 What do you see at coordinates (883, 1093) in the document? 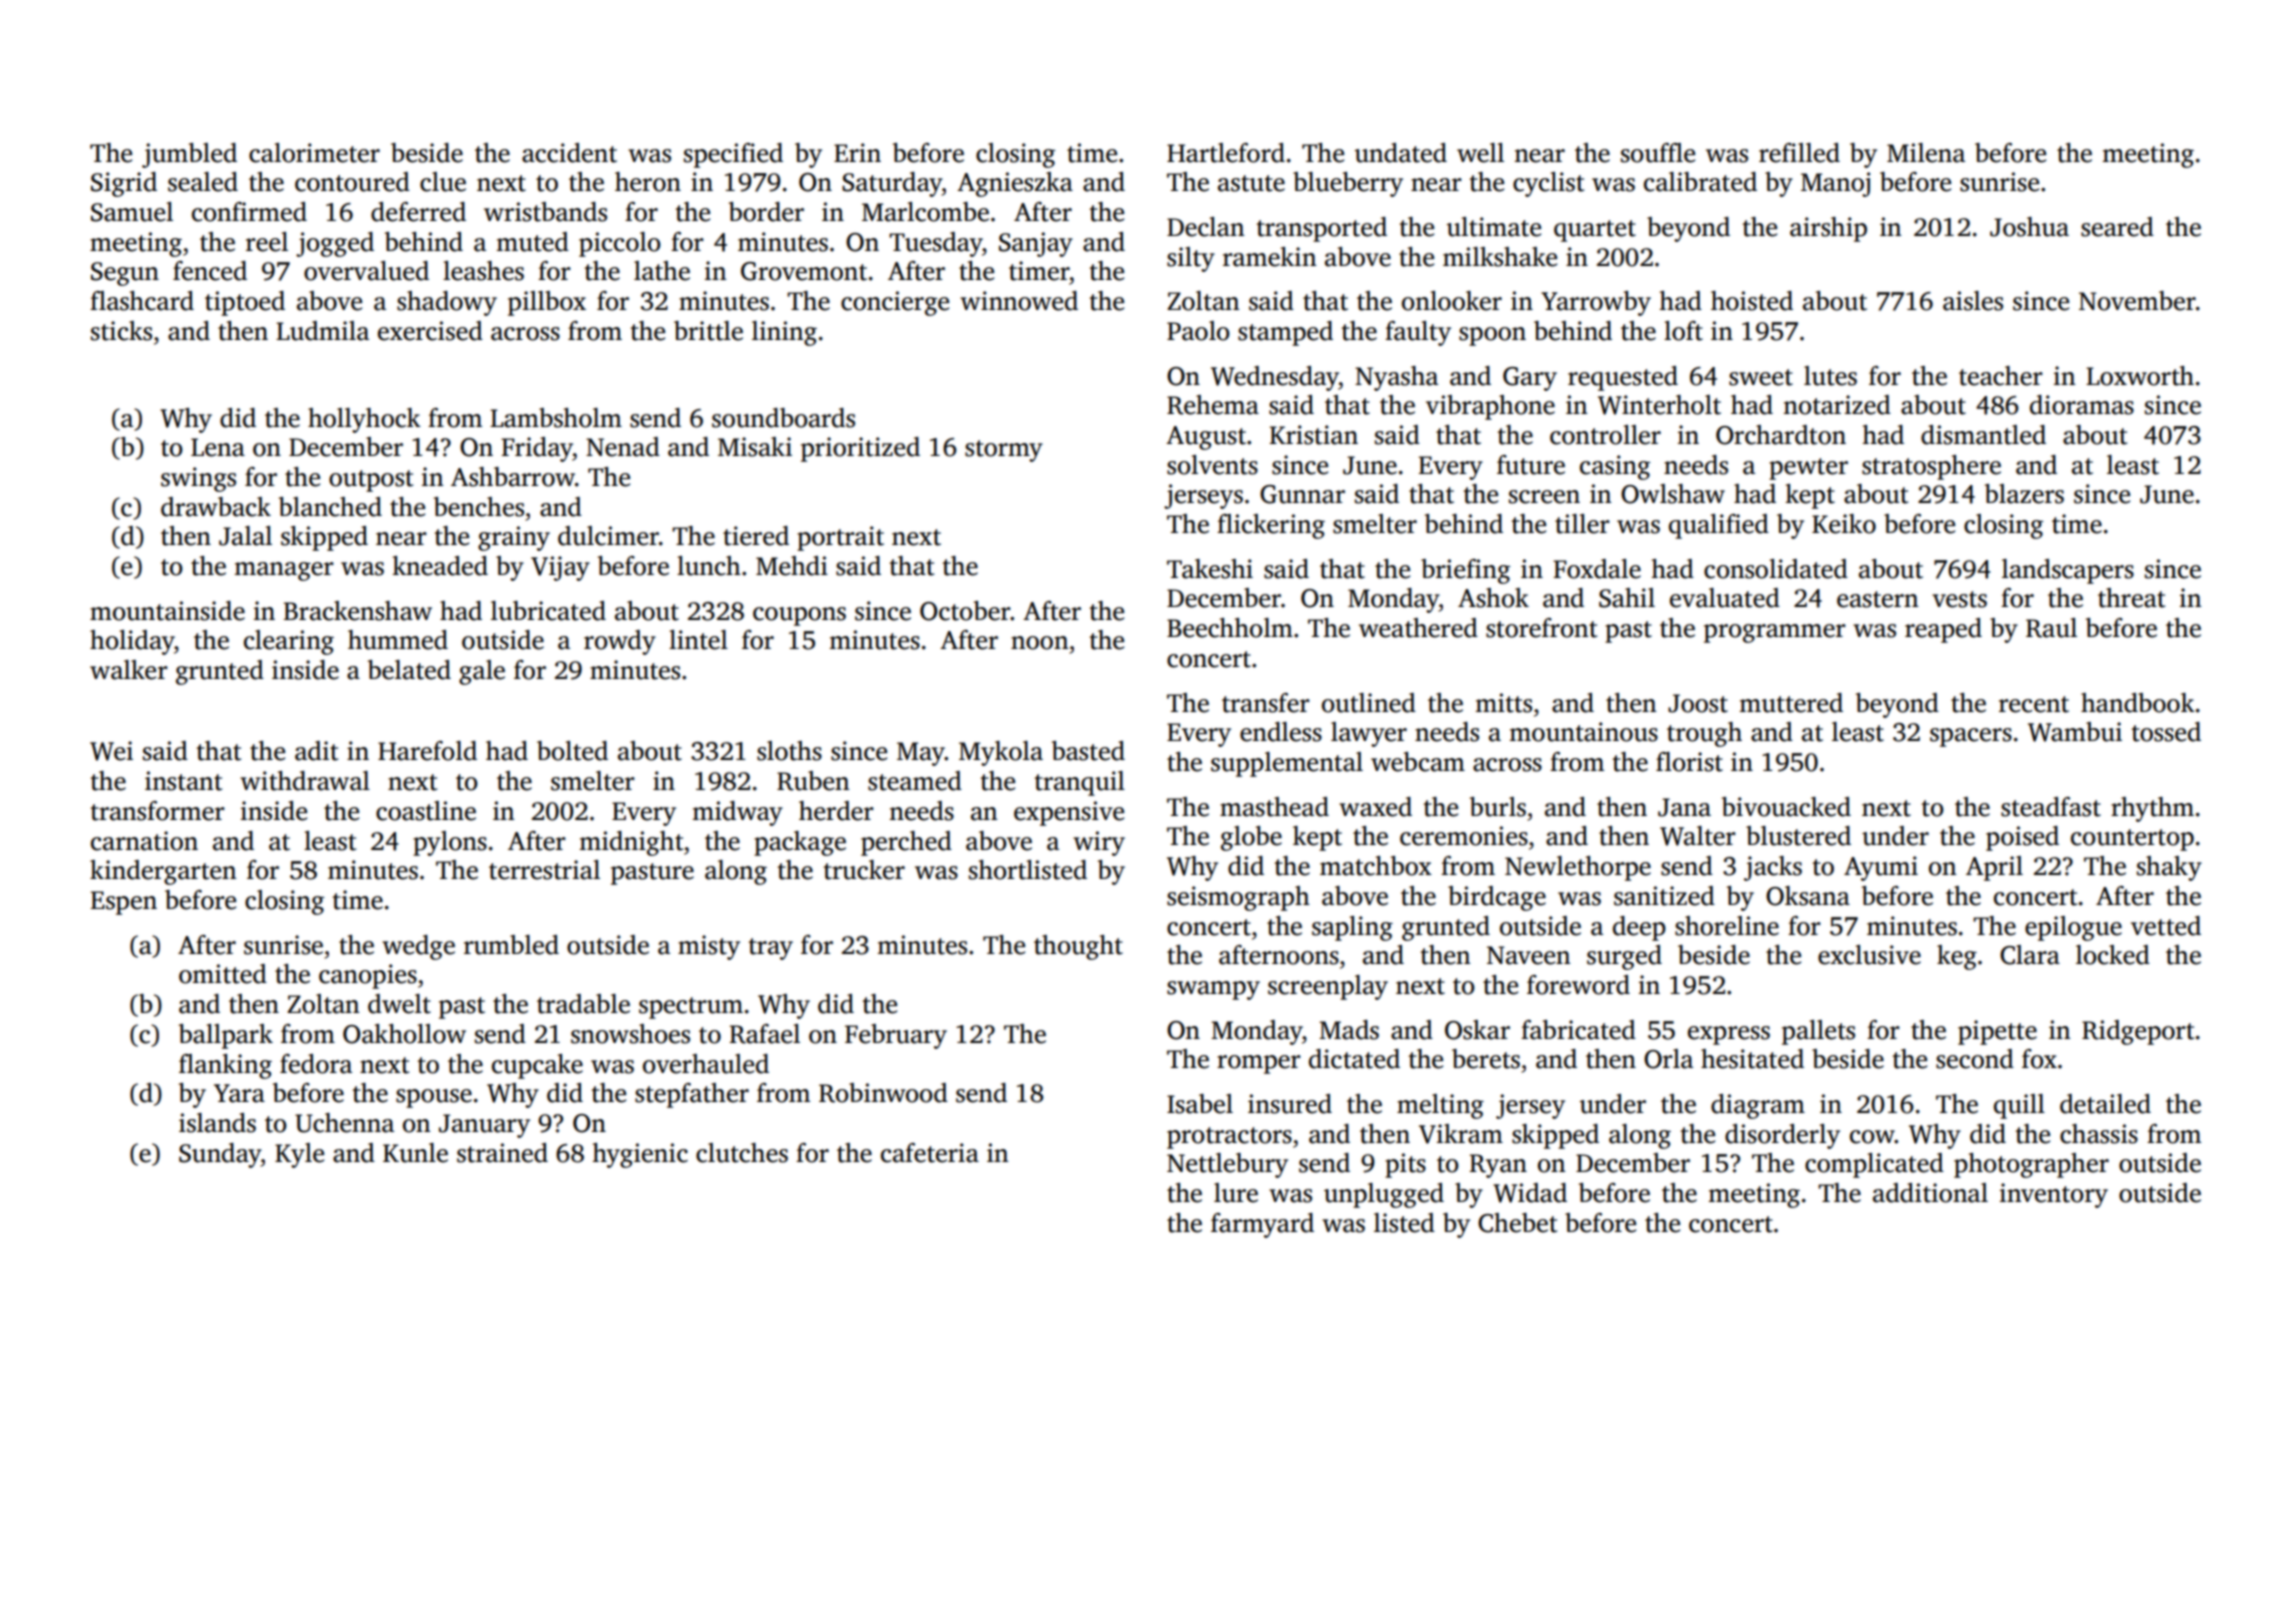
I see `Robinwood` at bounding box center [883, 1093].
